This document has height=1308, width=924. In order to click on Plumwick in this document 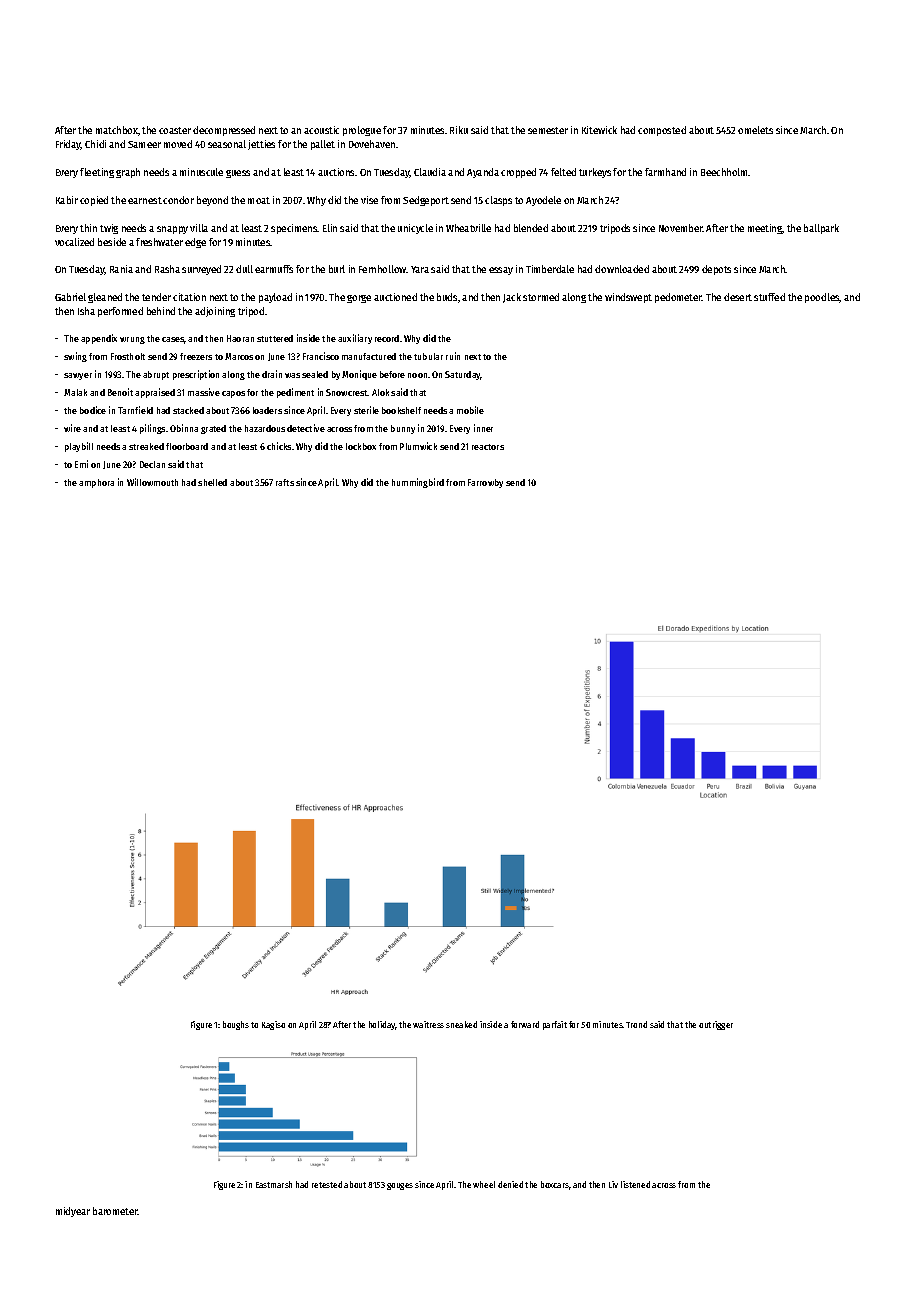, I will do `click(418, 446)`.
